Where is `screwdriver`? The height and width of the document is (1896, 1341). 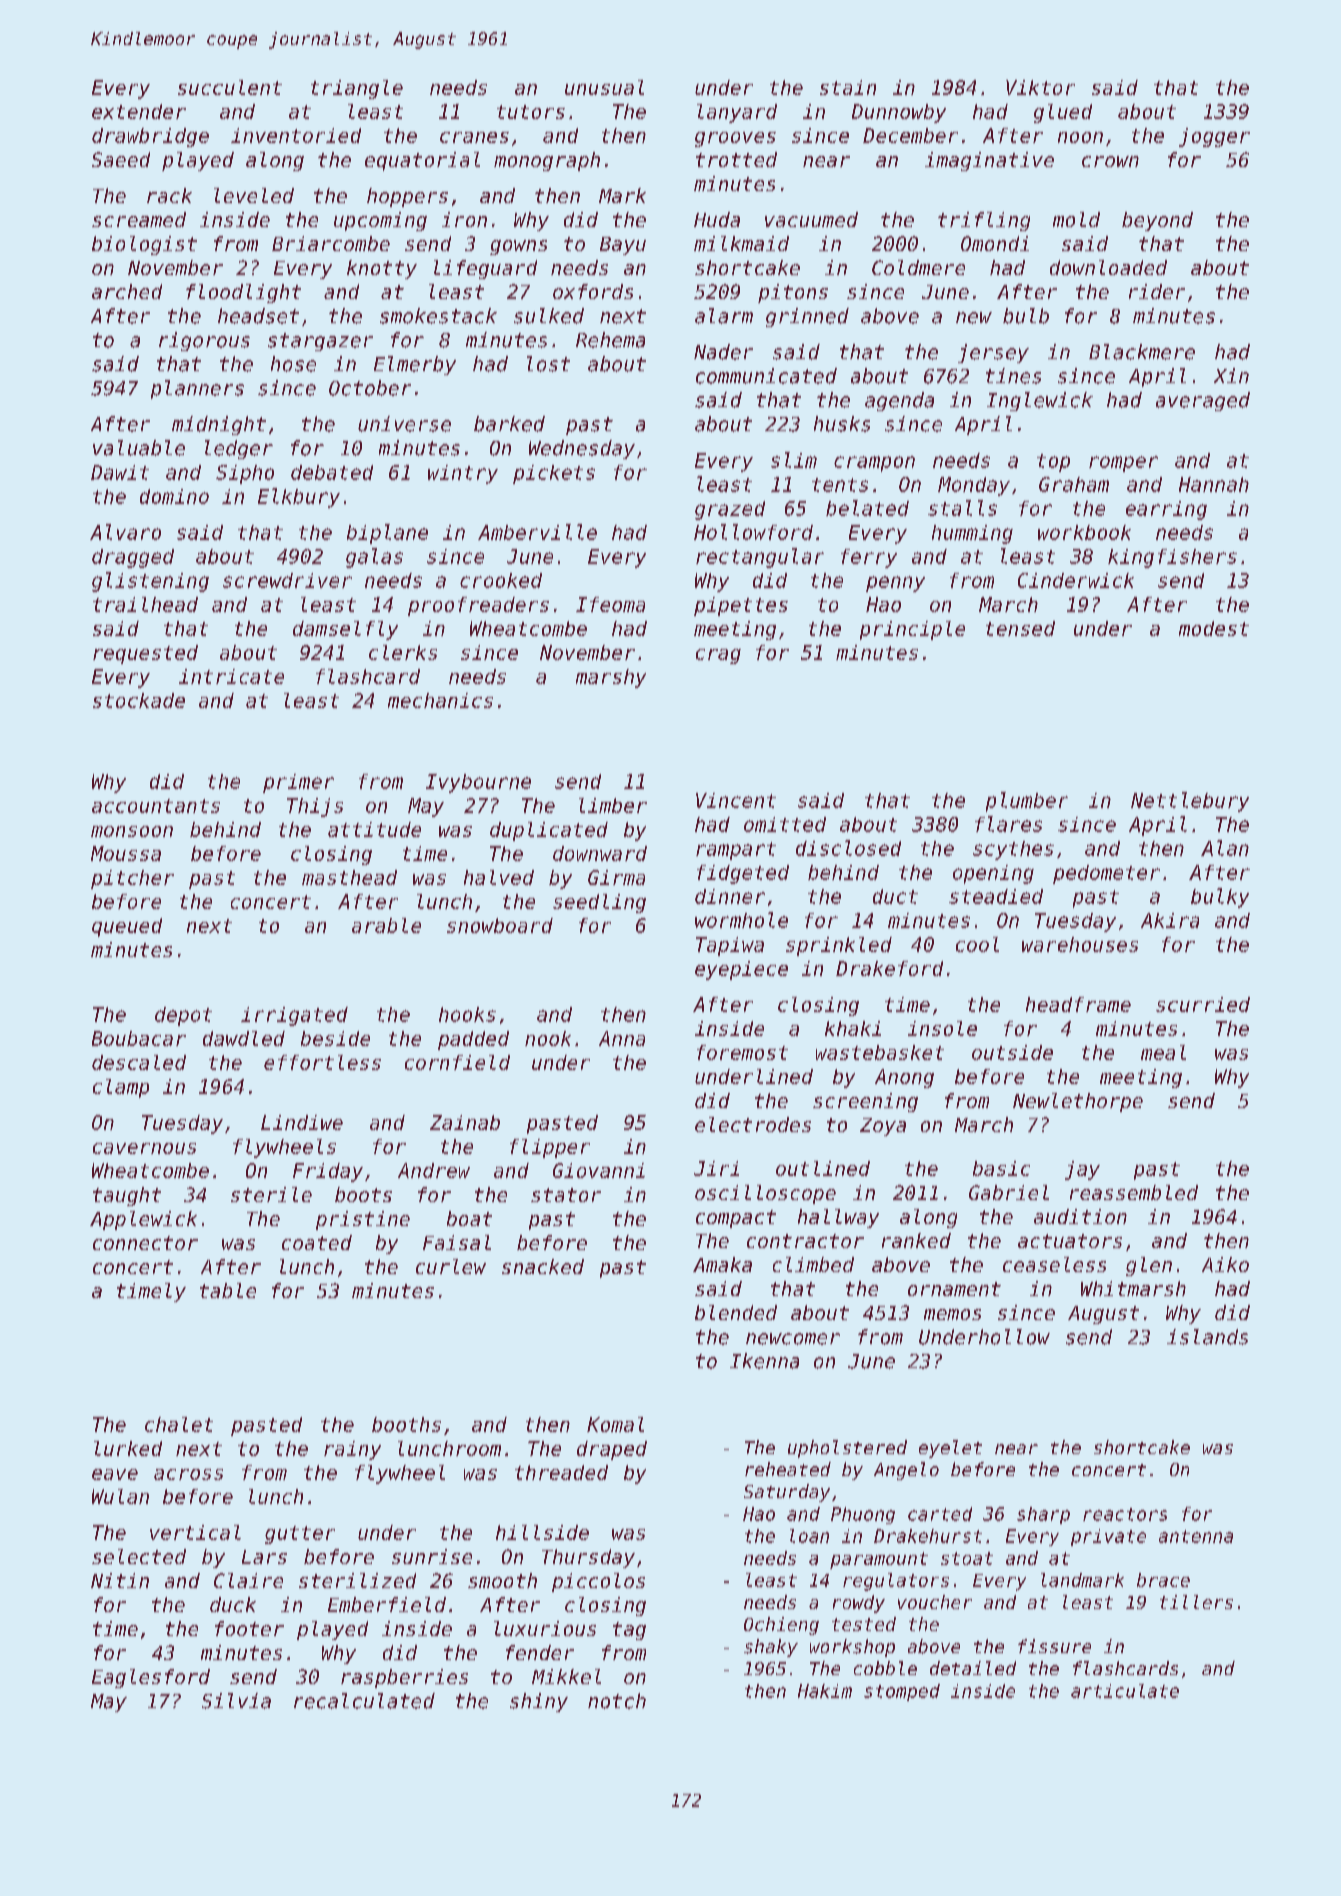 screwdriver is located at coordinates (287, 580).
